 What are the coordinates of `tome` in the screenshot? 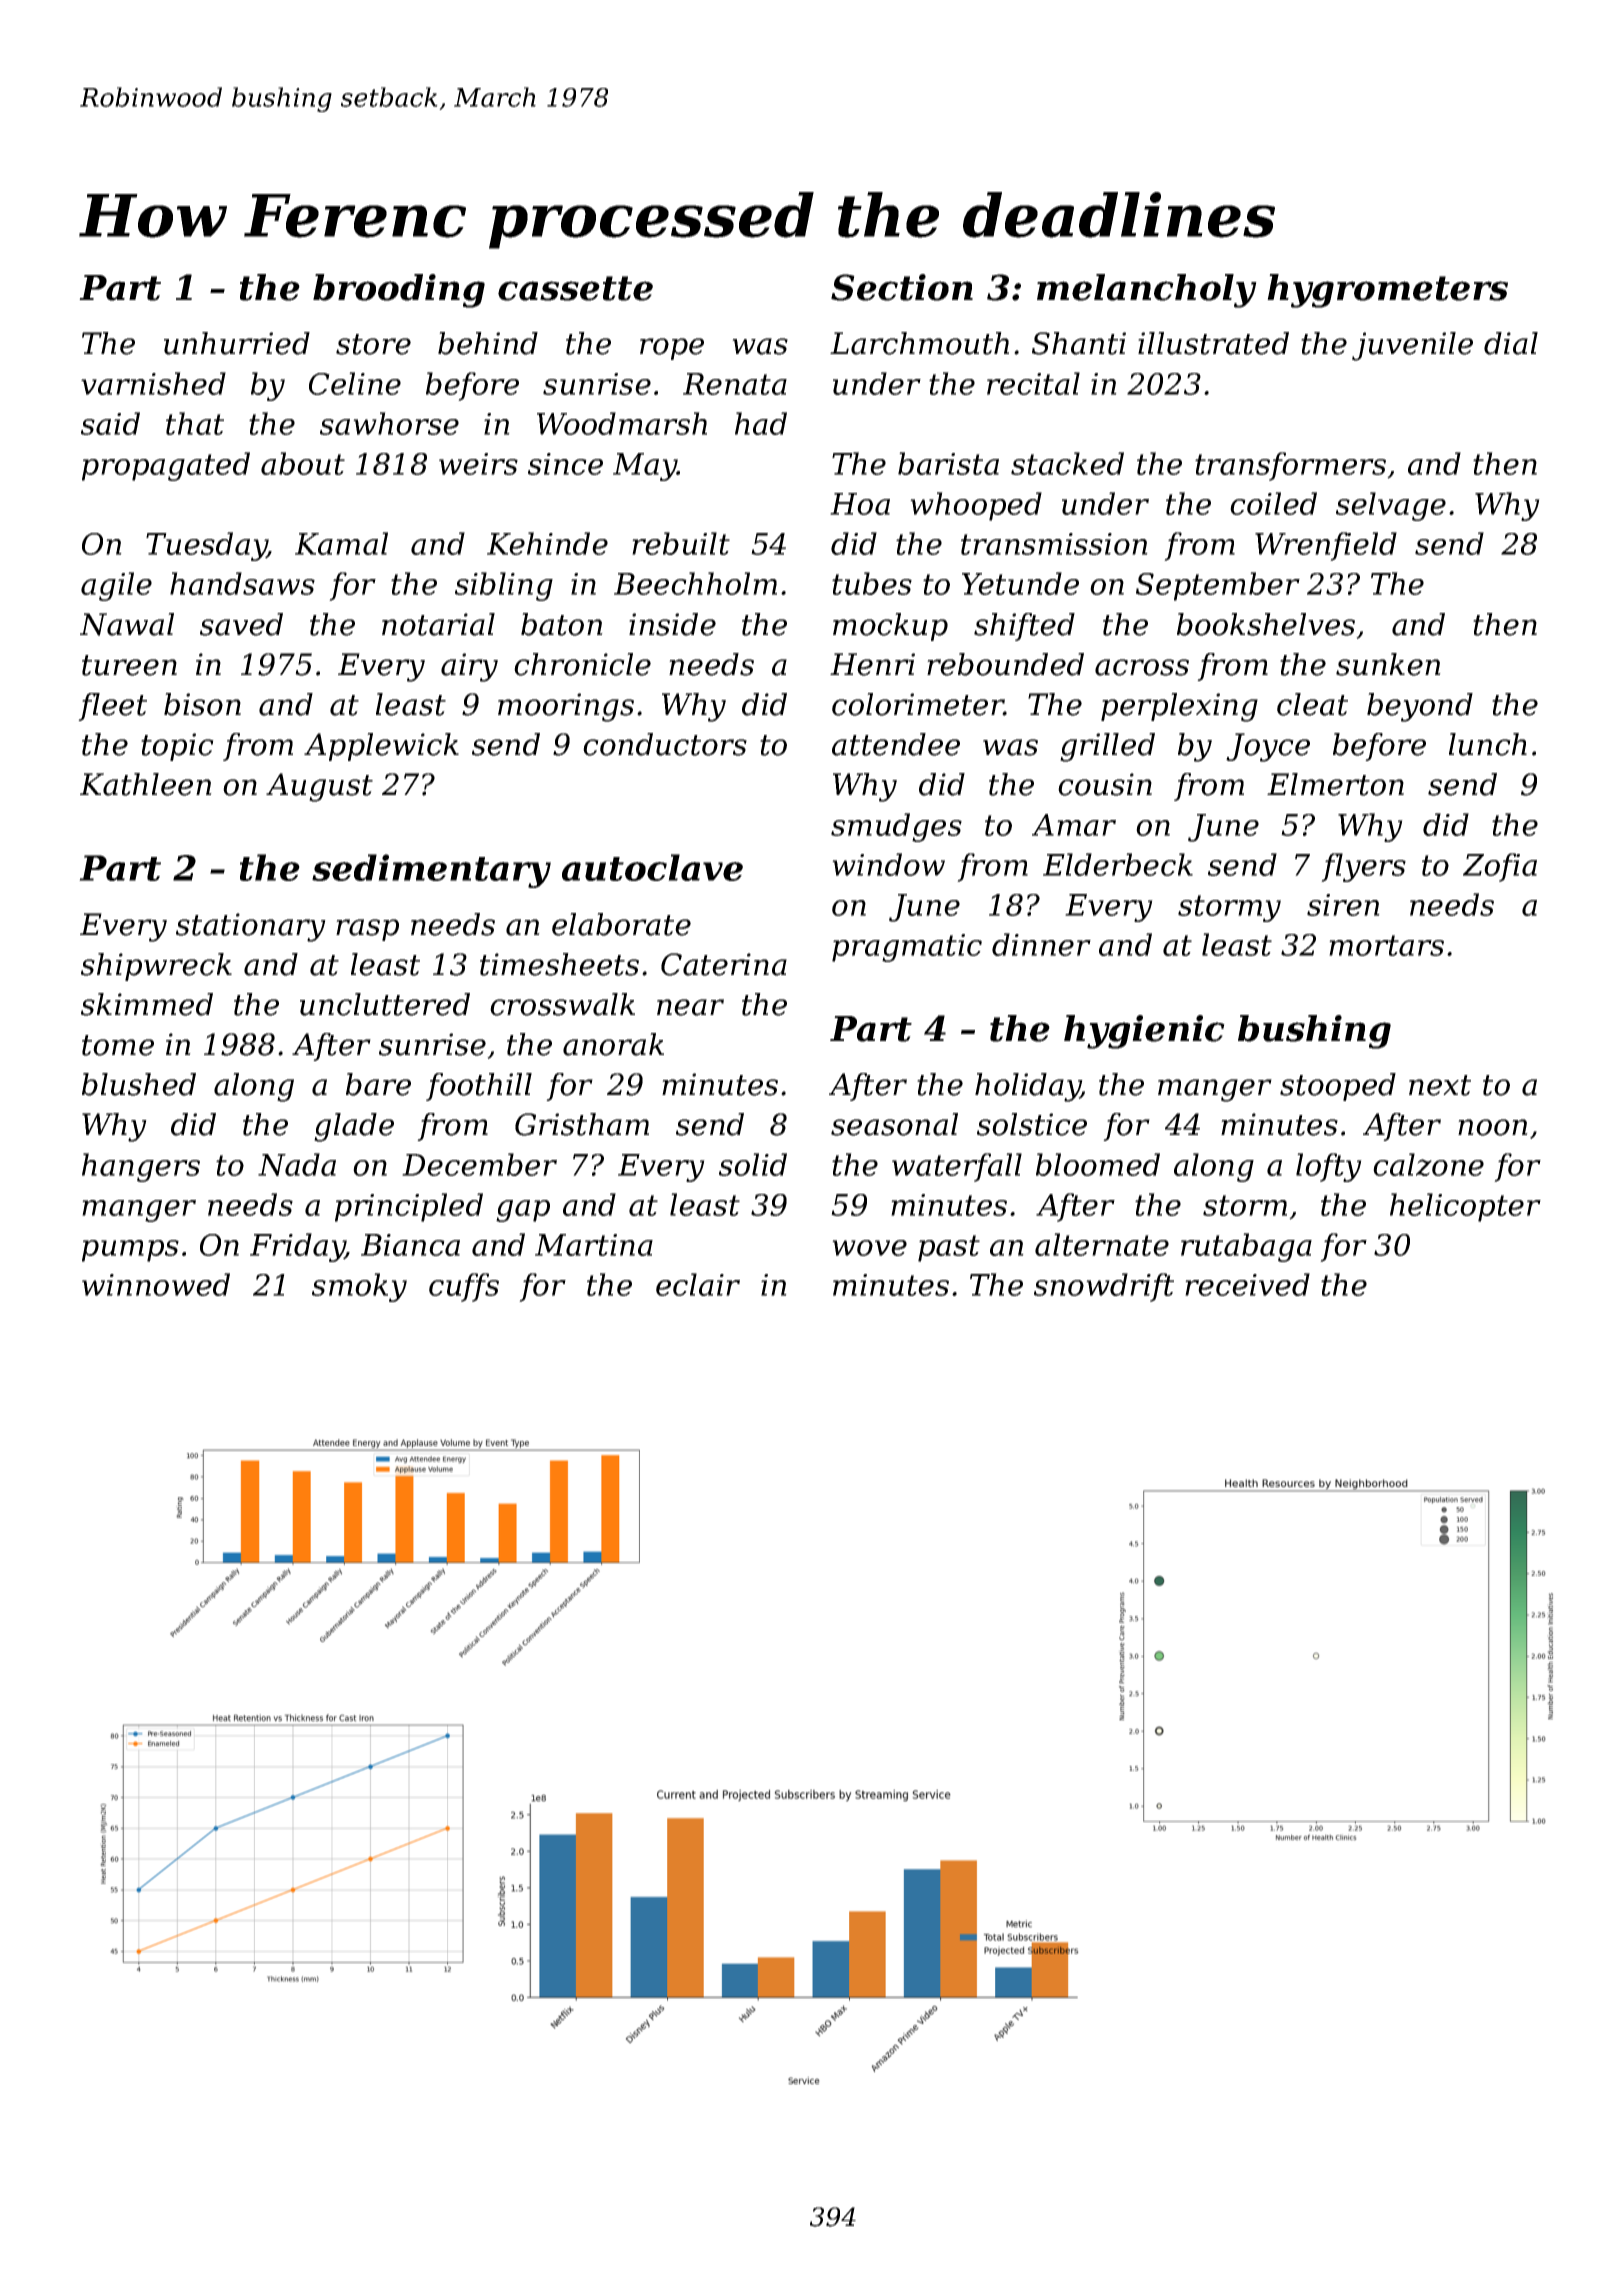 It's located at (118, 1045).
